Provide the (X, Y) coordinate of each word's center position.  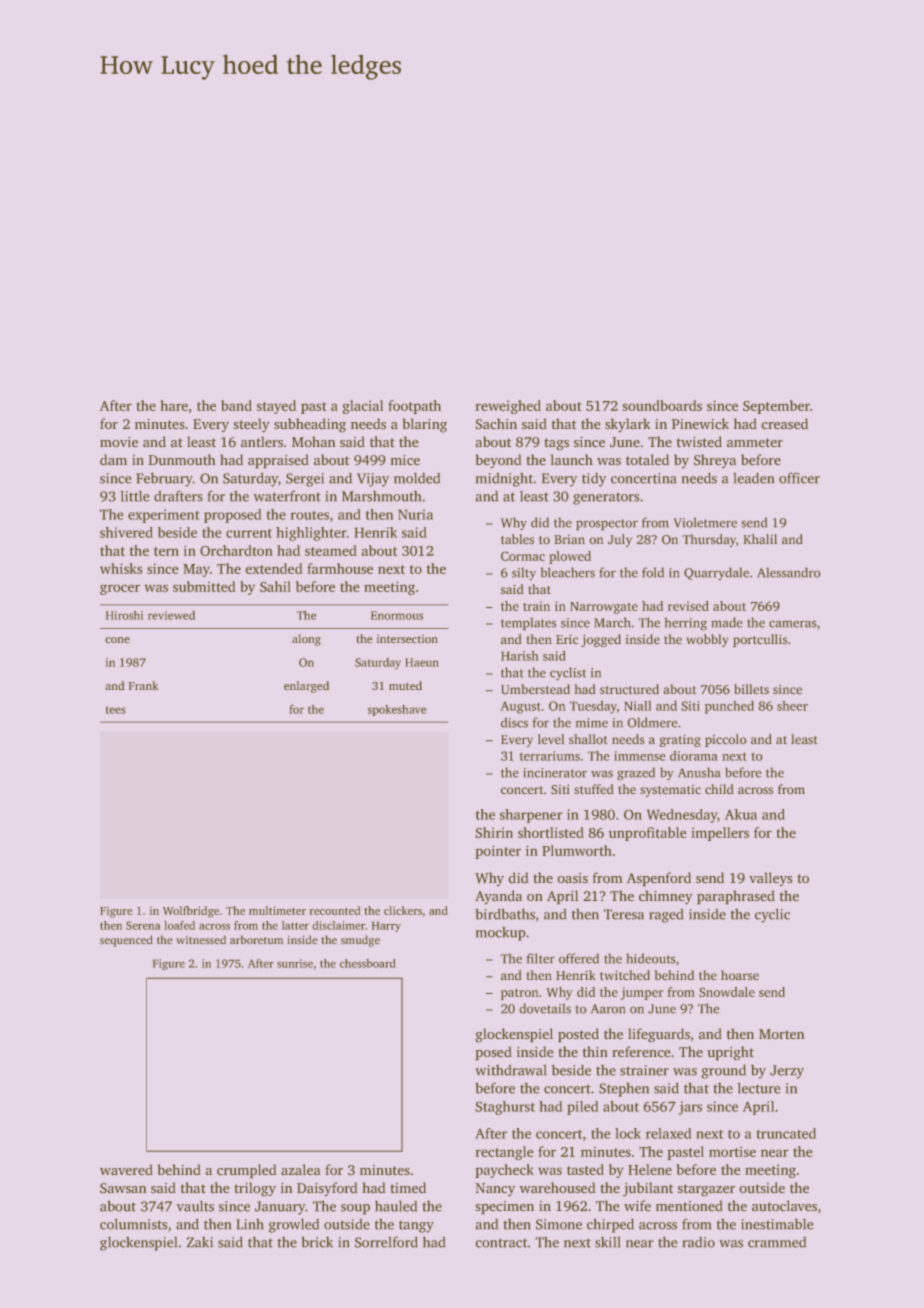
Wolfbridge (191, 912)
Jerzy (787, 1072)
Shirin (494, 832)
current (249, 533)
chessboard (368, 963)
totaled (647, 459)
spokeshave (397, 710)
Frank (143, 685)
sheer (792, 706)
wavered (126, 1169)
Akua (741, 814)
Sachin (496, 423)
